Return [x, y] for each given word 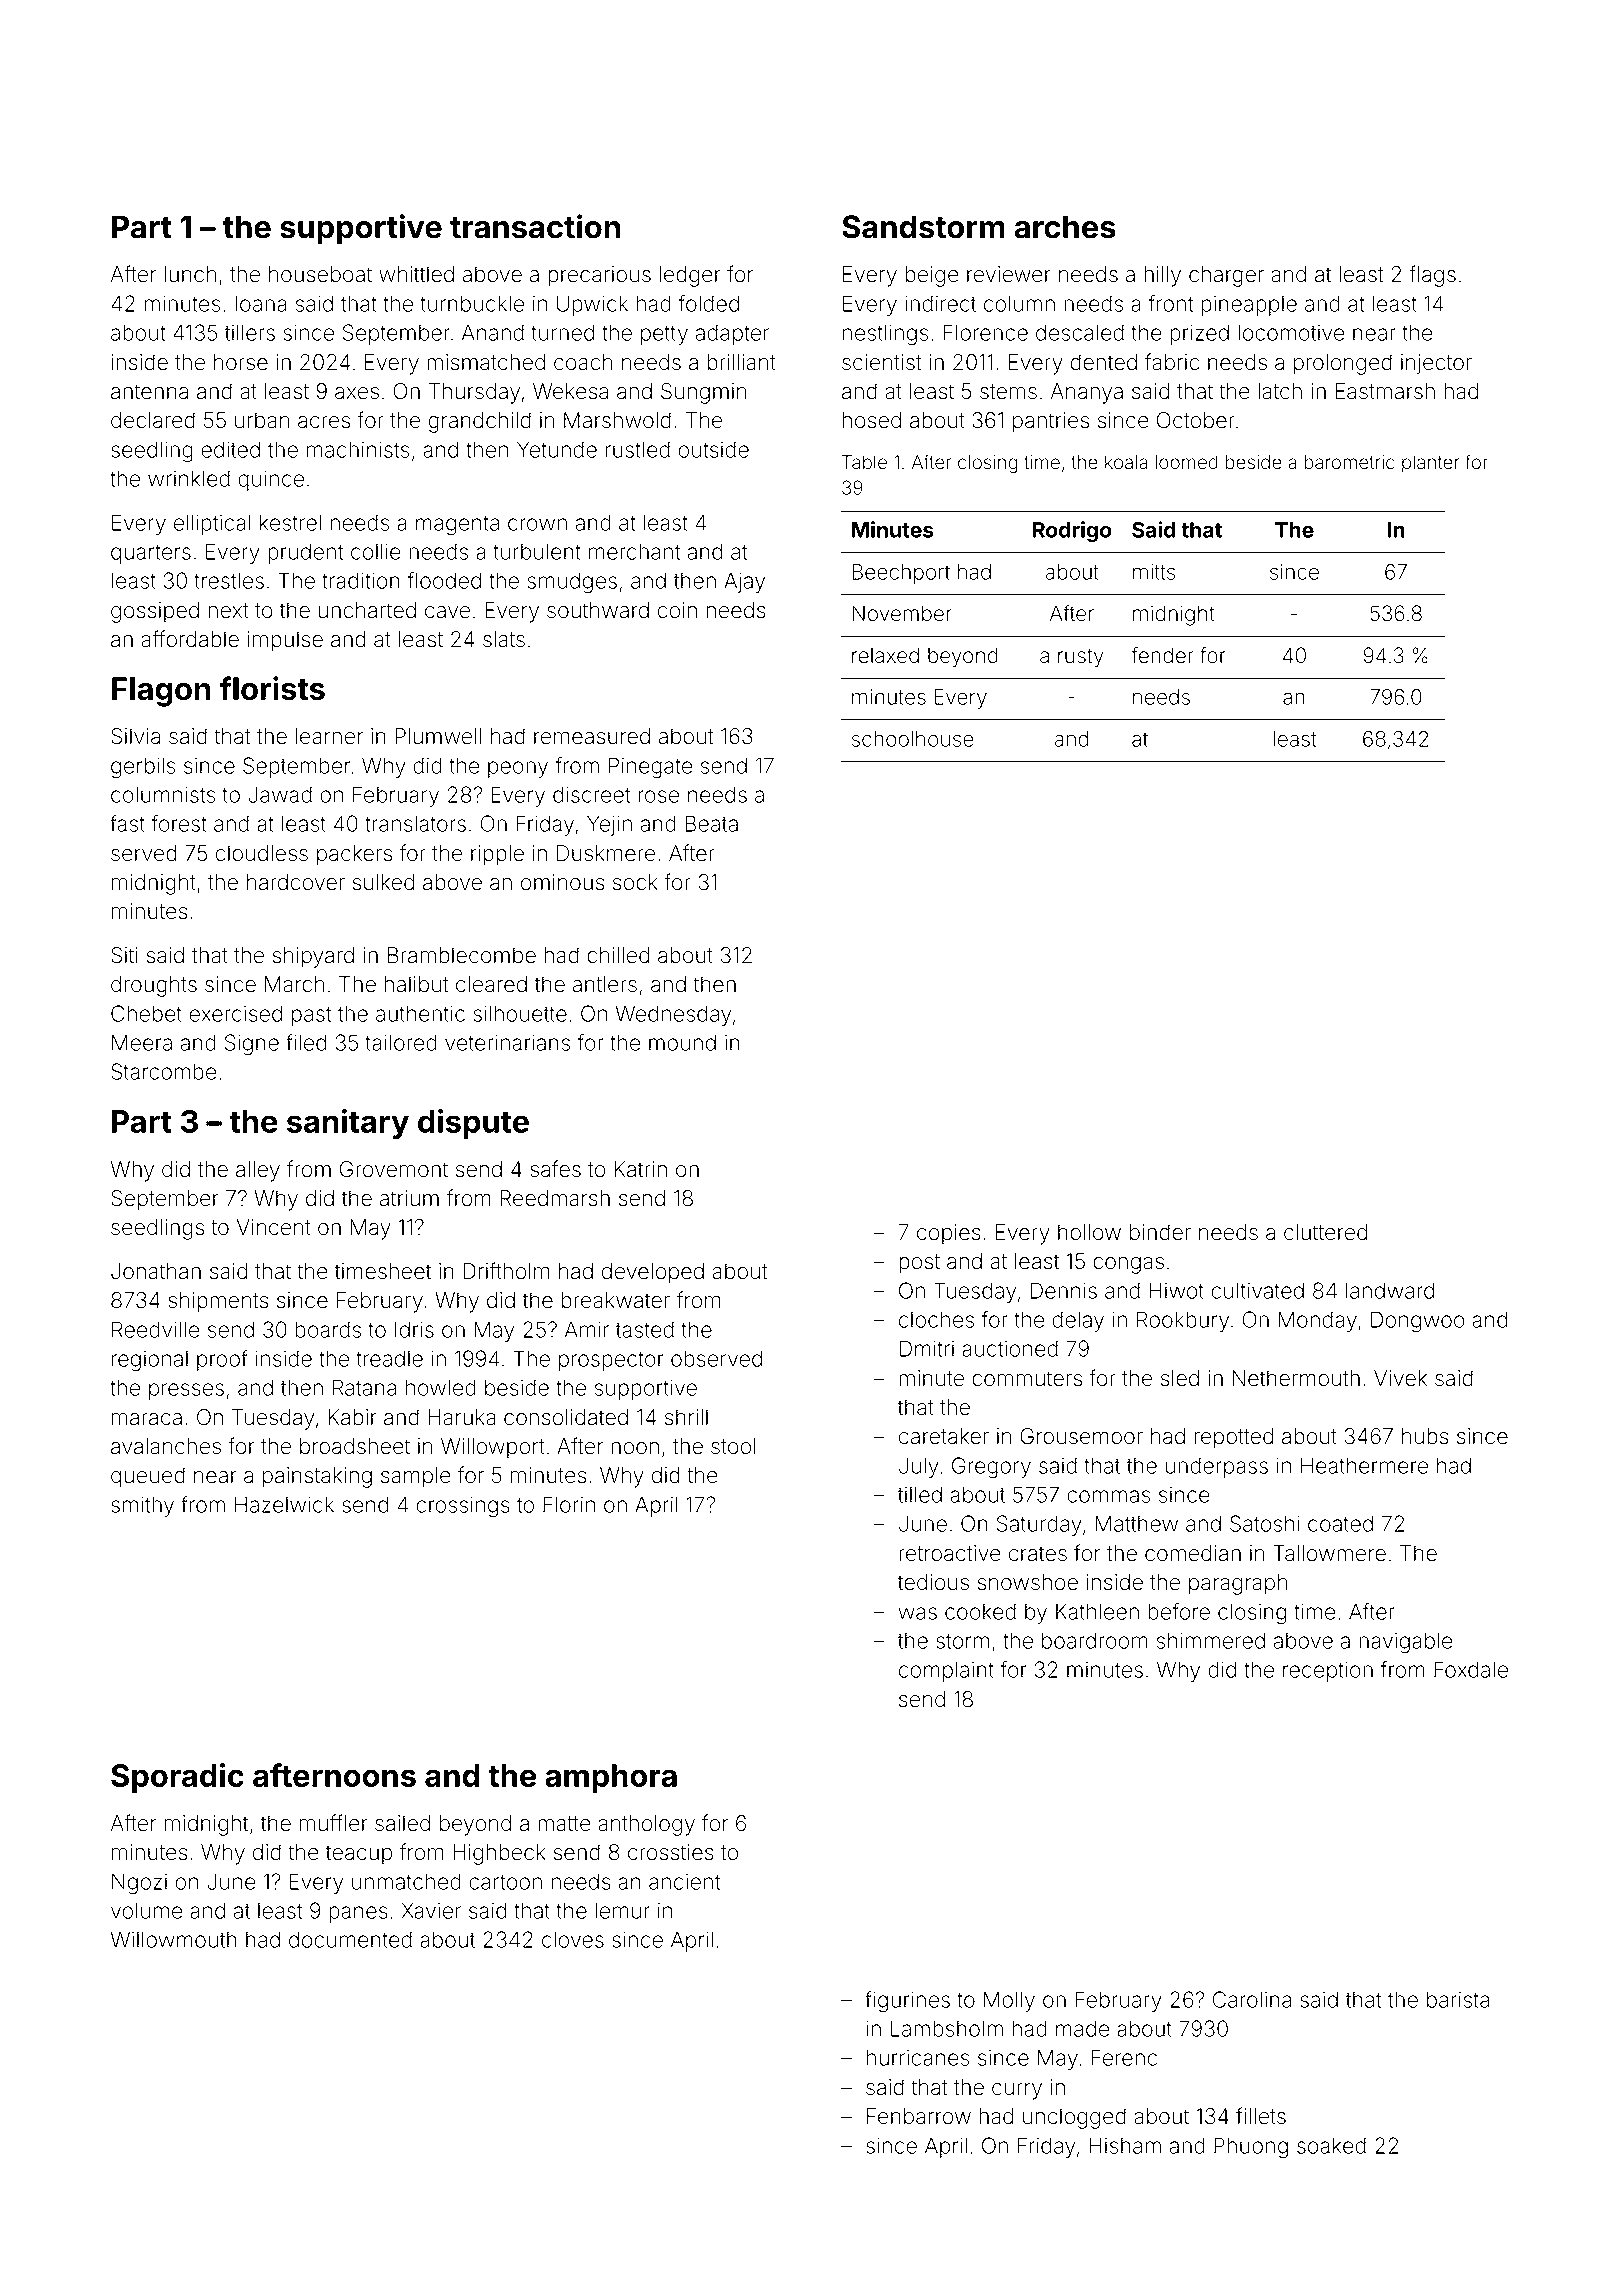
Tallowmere [1329, 1553]
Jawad [280, 794]
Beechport [901, 574]
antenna [149, 392]
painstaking [317, 1477]
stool [733, 1446]
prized [1199, 334]
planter [1430, 464]
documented [350, 1939]
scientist [881, 362]
